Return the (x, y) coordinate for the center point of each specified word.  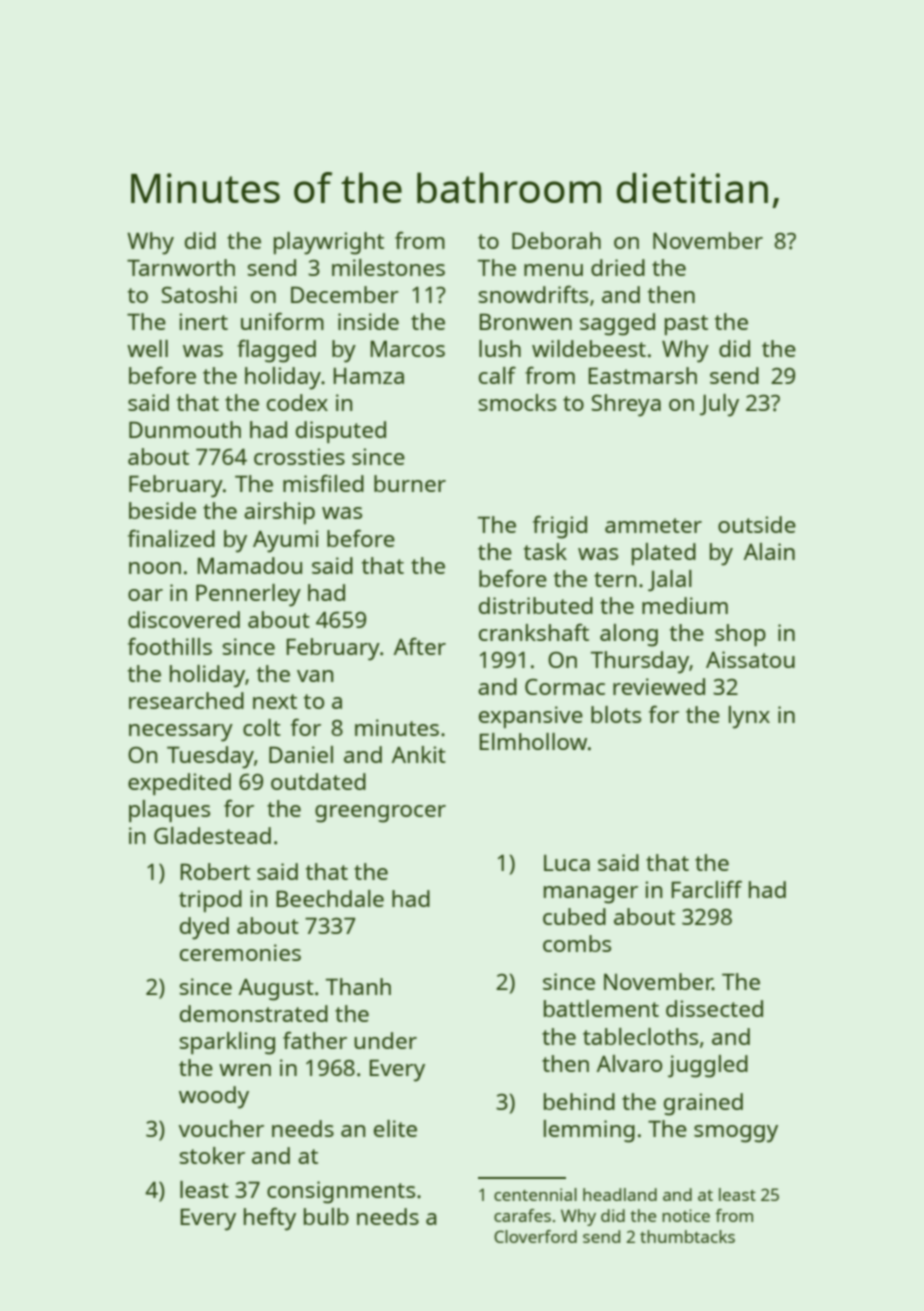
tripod (210, 901)
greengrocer (380, 814)
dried (618, 267)
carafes (522, 1215)
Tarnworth (181, 267)
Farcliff (707, 889)
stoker (212, 1155)
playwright (329, 243)
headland (620, 1194)
